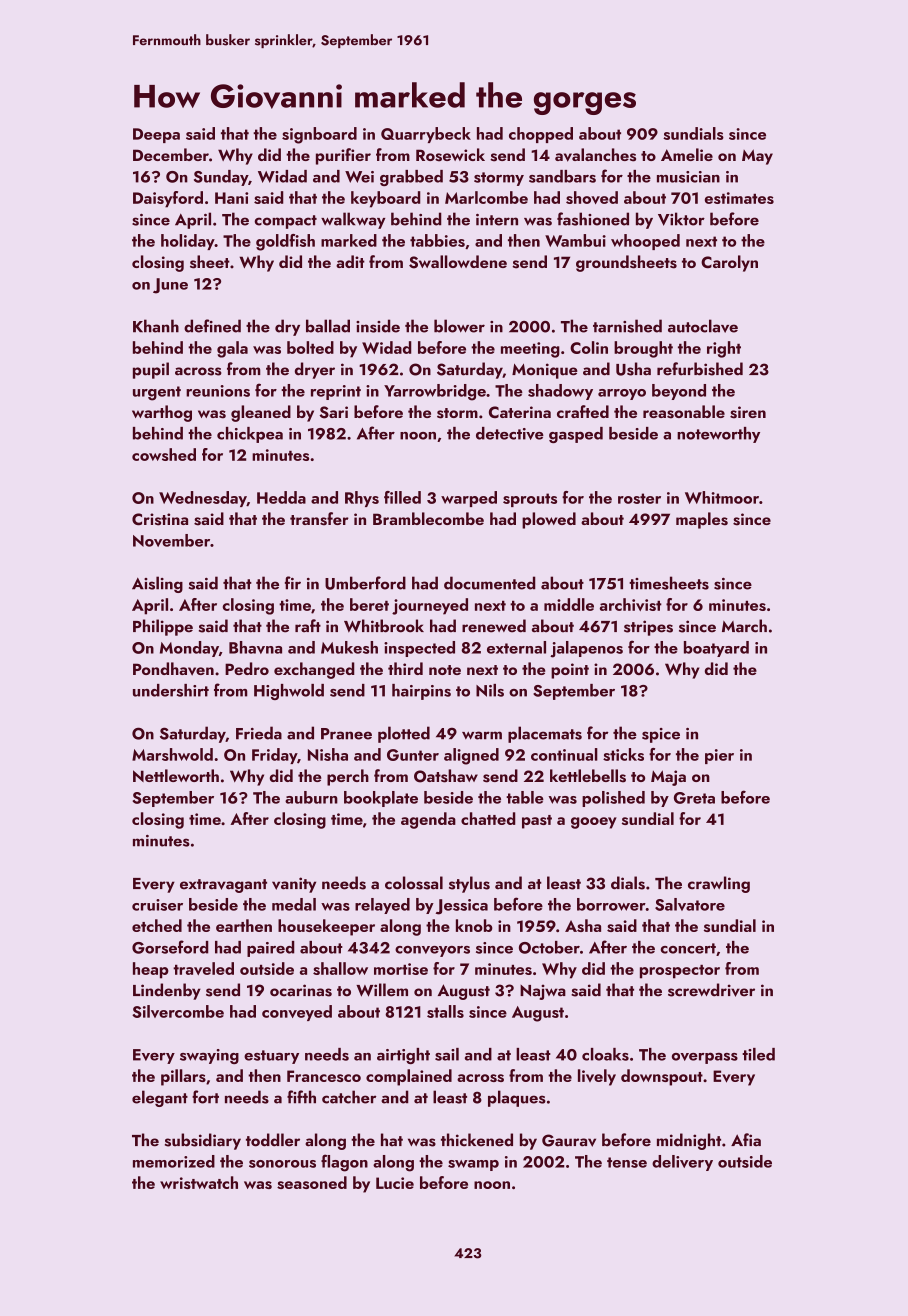  Describe the element at coordinates (250, 435) in the page. I see `chickpea` at that location.
